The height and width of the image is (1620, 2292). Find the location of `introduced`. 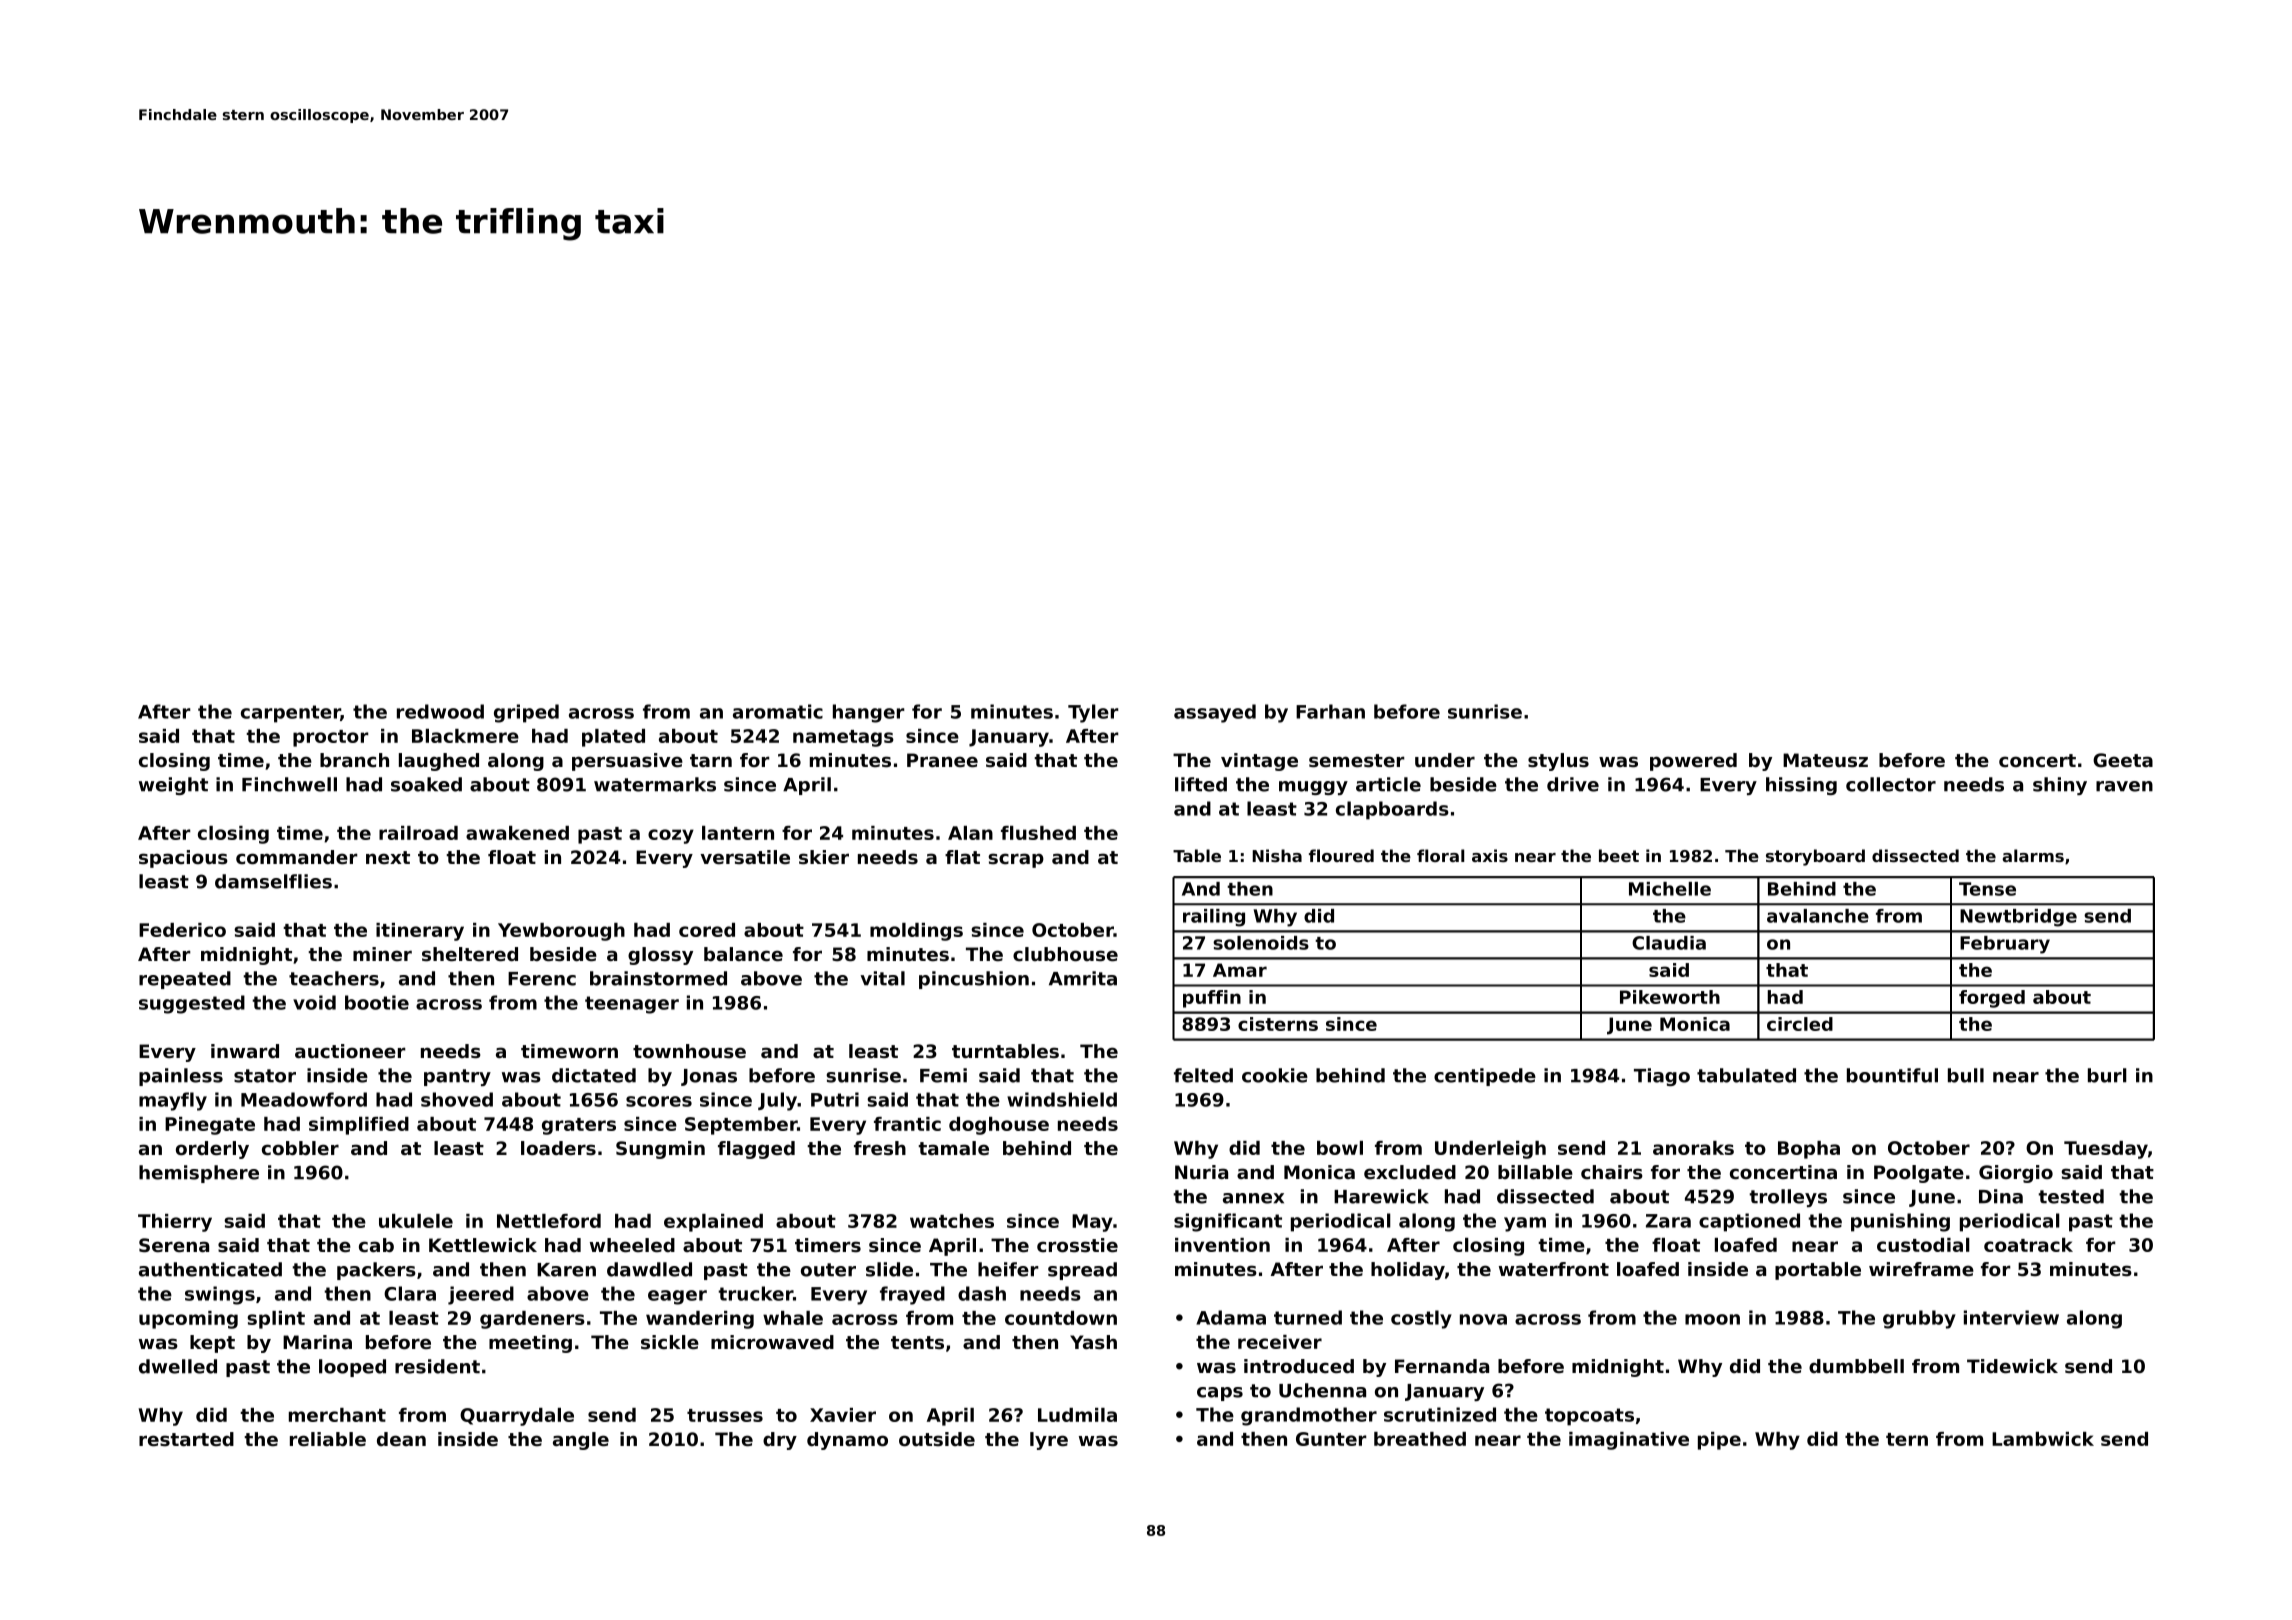

introduced is located at coordinates (1299, 1366).
